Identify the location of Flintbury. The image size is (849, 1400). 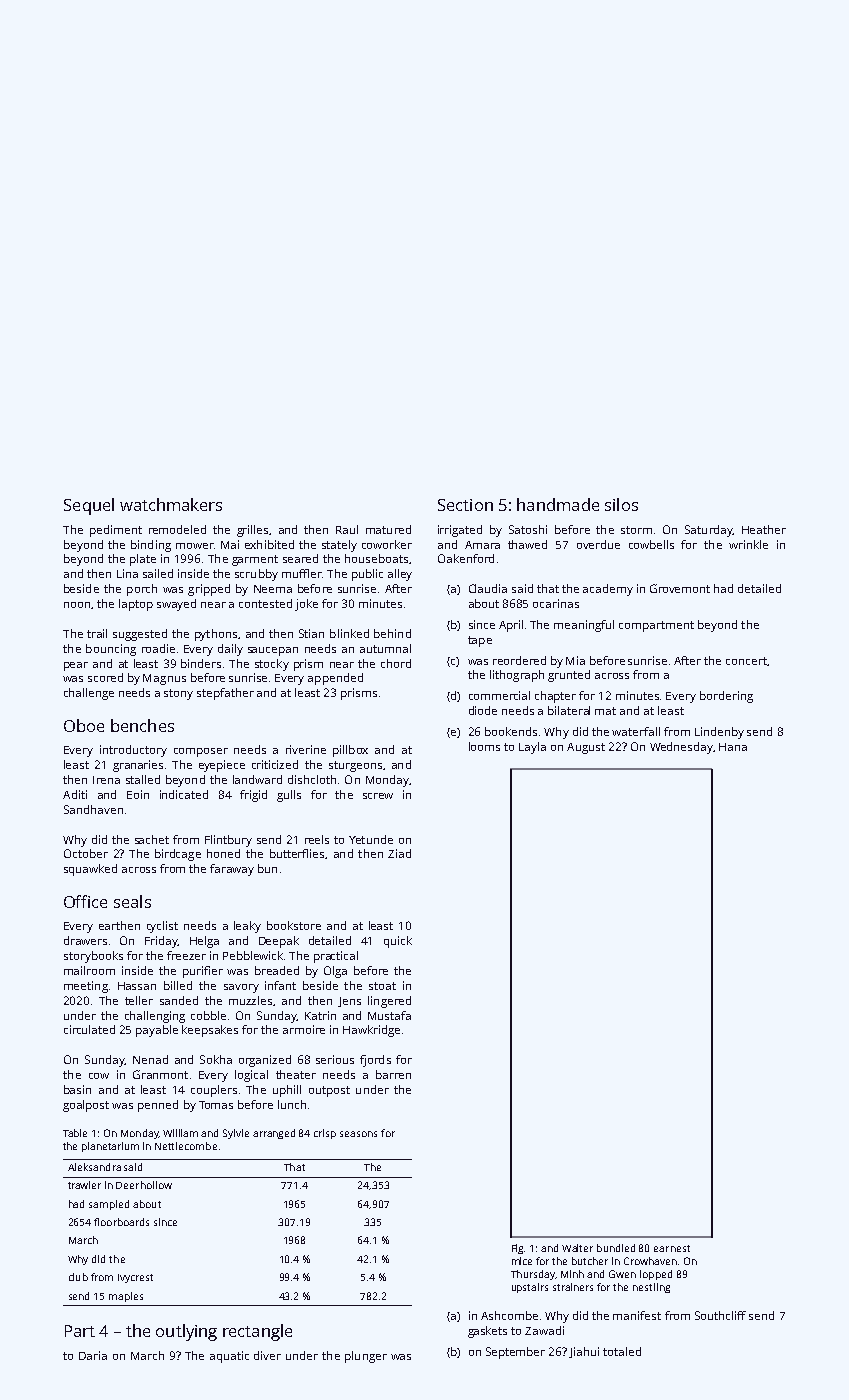
(228, 841).
